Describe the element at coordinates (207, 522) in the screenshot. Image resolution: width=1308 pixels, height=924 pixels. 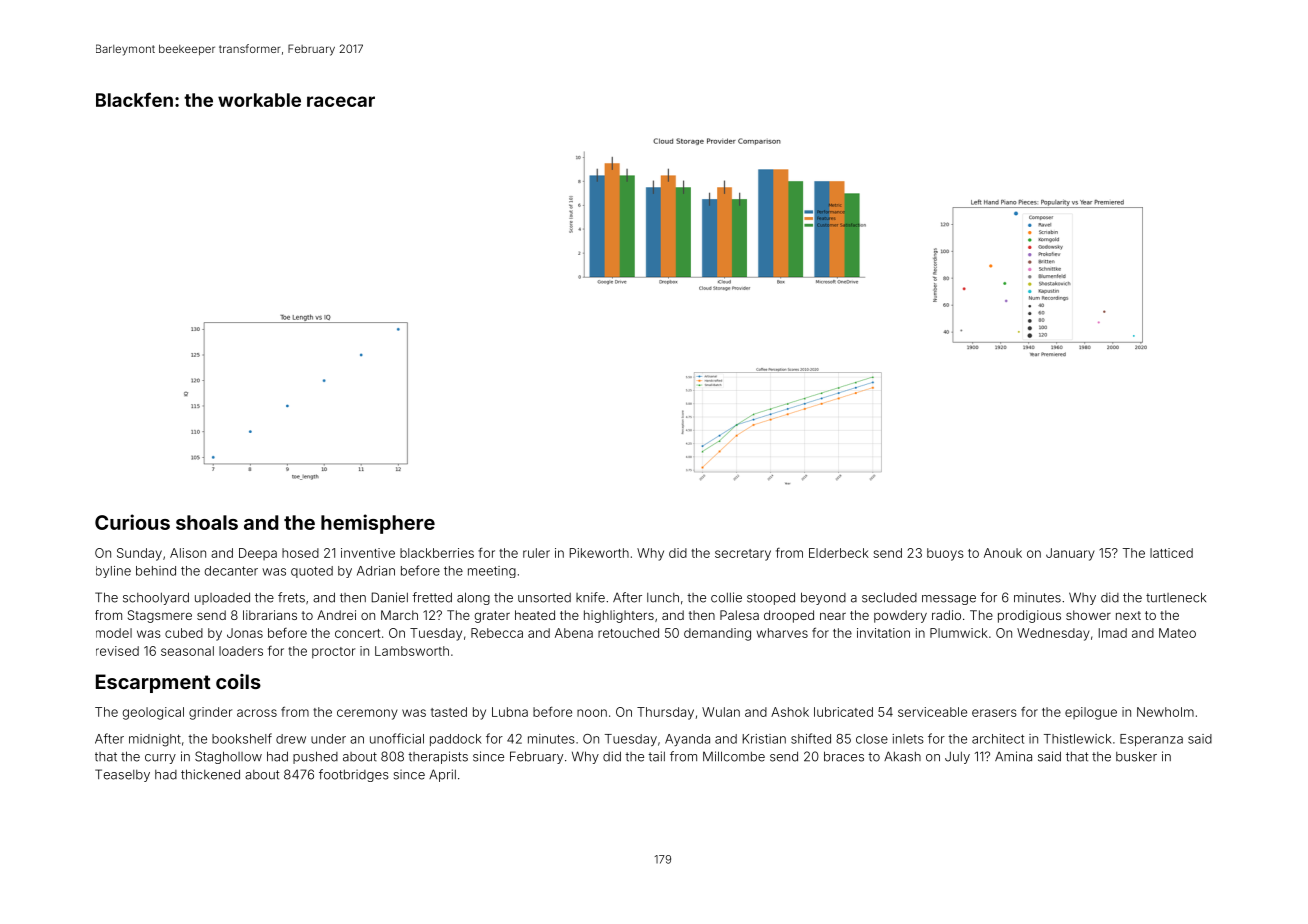
I see `shoals` at that location.
